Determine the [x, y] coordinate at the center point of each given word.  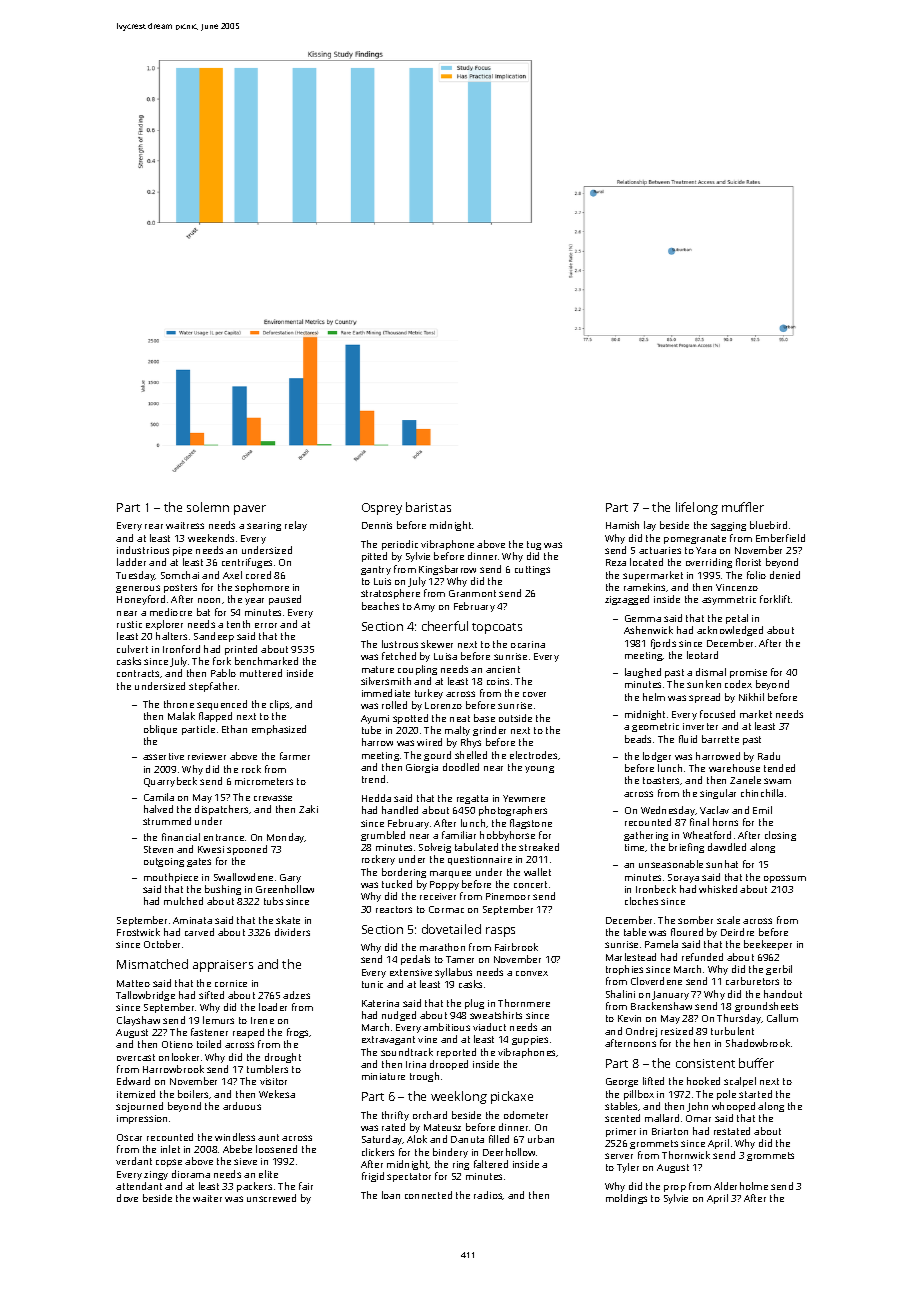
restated [732, 1131]
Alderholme [741, 1186]
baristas [428, 507]
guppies [530, 1040]
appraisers [223, 966]
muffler [743, 507]
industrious [143, 550]
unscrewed [271, 1198]
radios [488, 1195]
